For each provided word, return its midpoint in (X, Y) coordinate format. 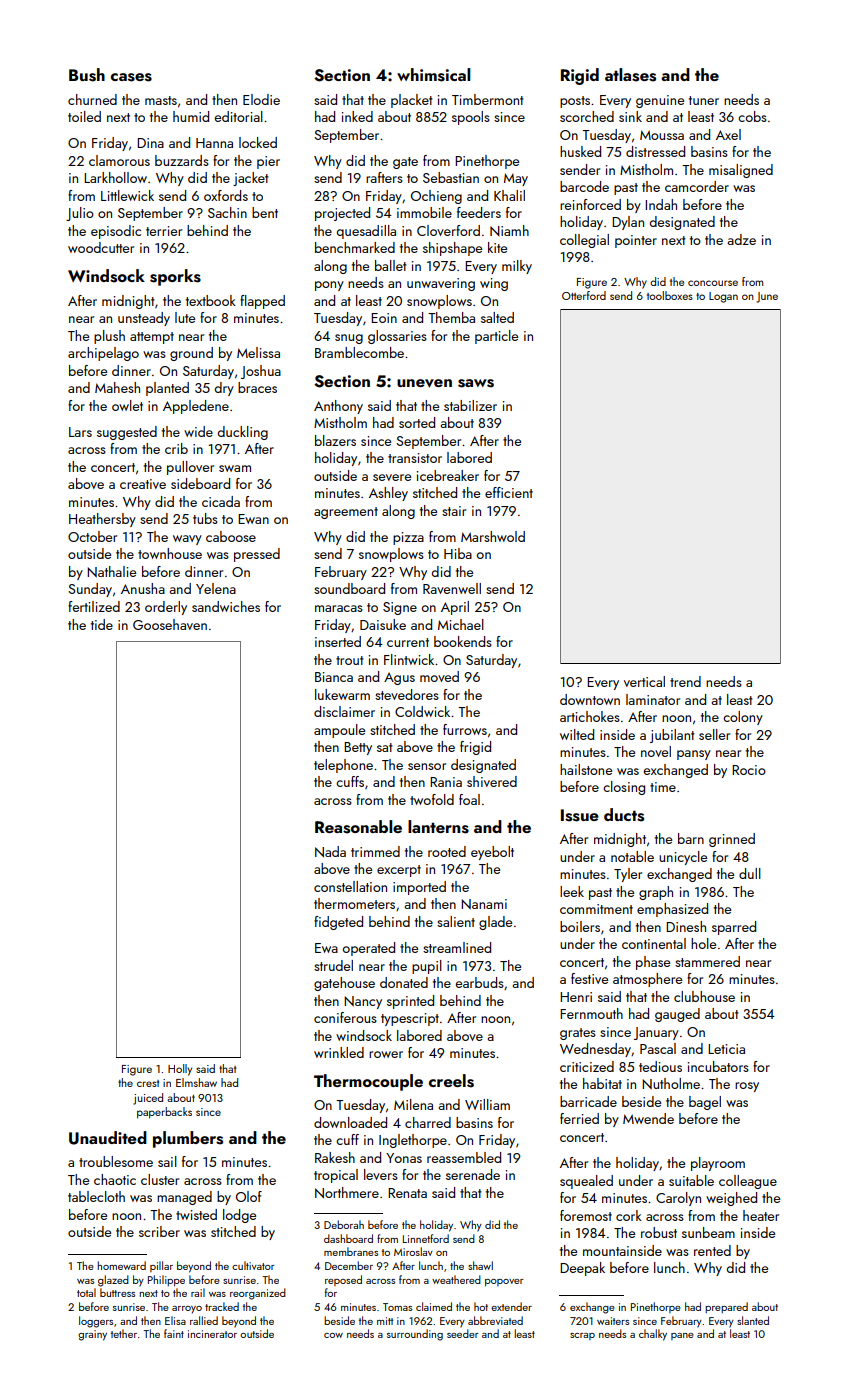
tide (102, 624)
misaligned (741, 171)
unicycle (683, 858)
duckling (243, 433)
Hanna (214, 143)
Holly (180, 1070)
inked (357, 116)
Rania (446, 782)
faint (174, 1333)
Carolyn (678, 1199)
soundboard (349, 588)
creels (451, 1081)
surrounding (415, 1335)
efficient (509, 492)
